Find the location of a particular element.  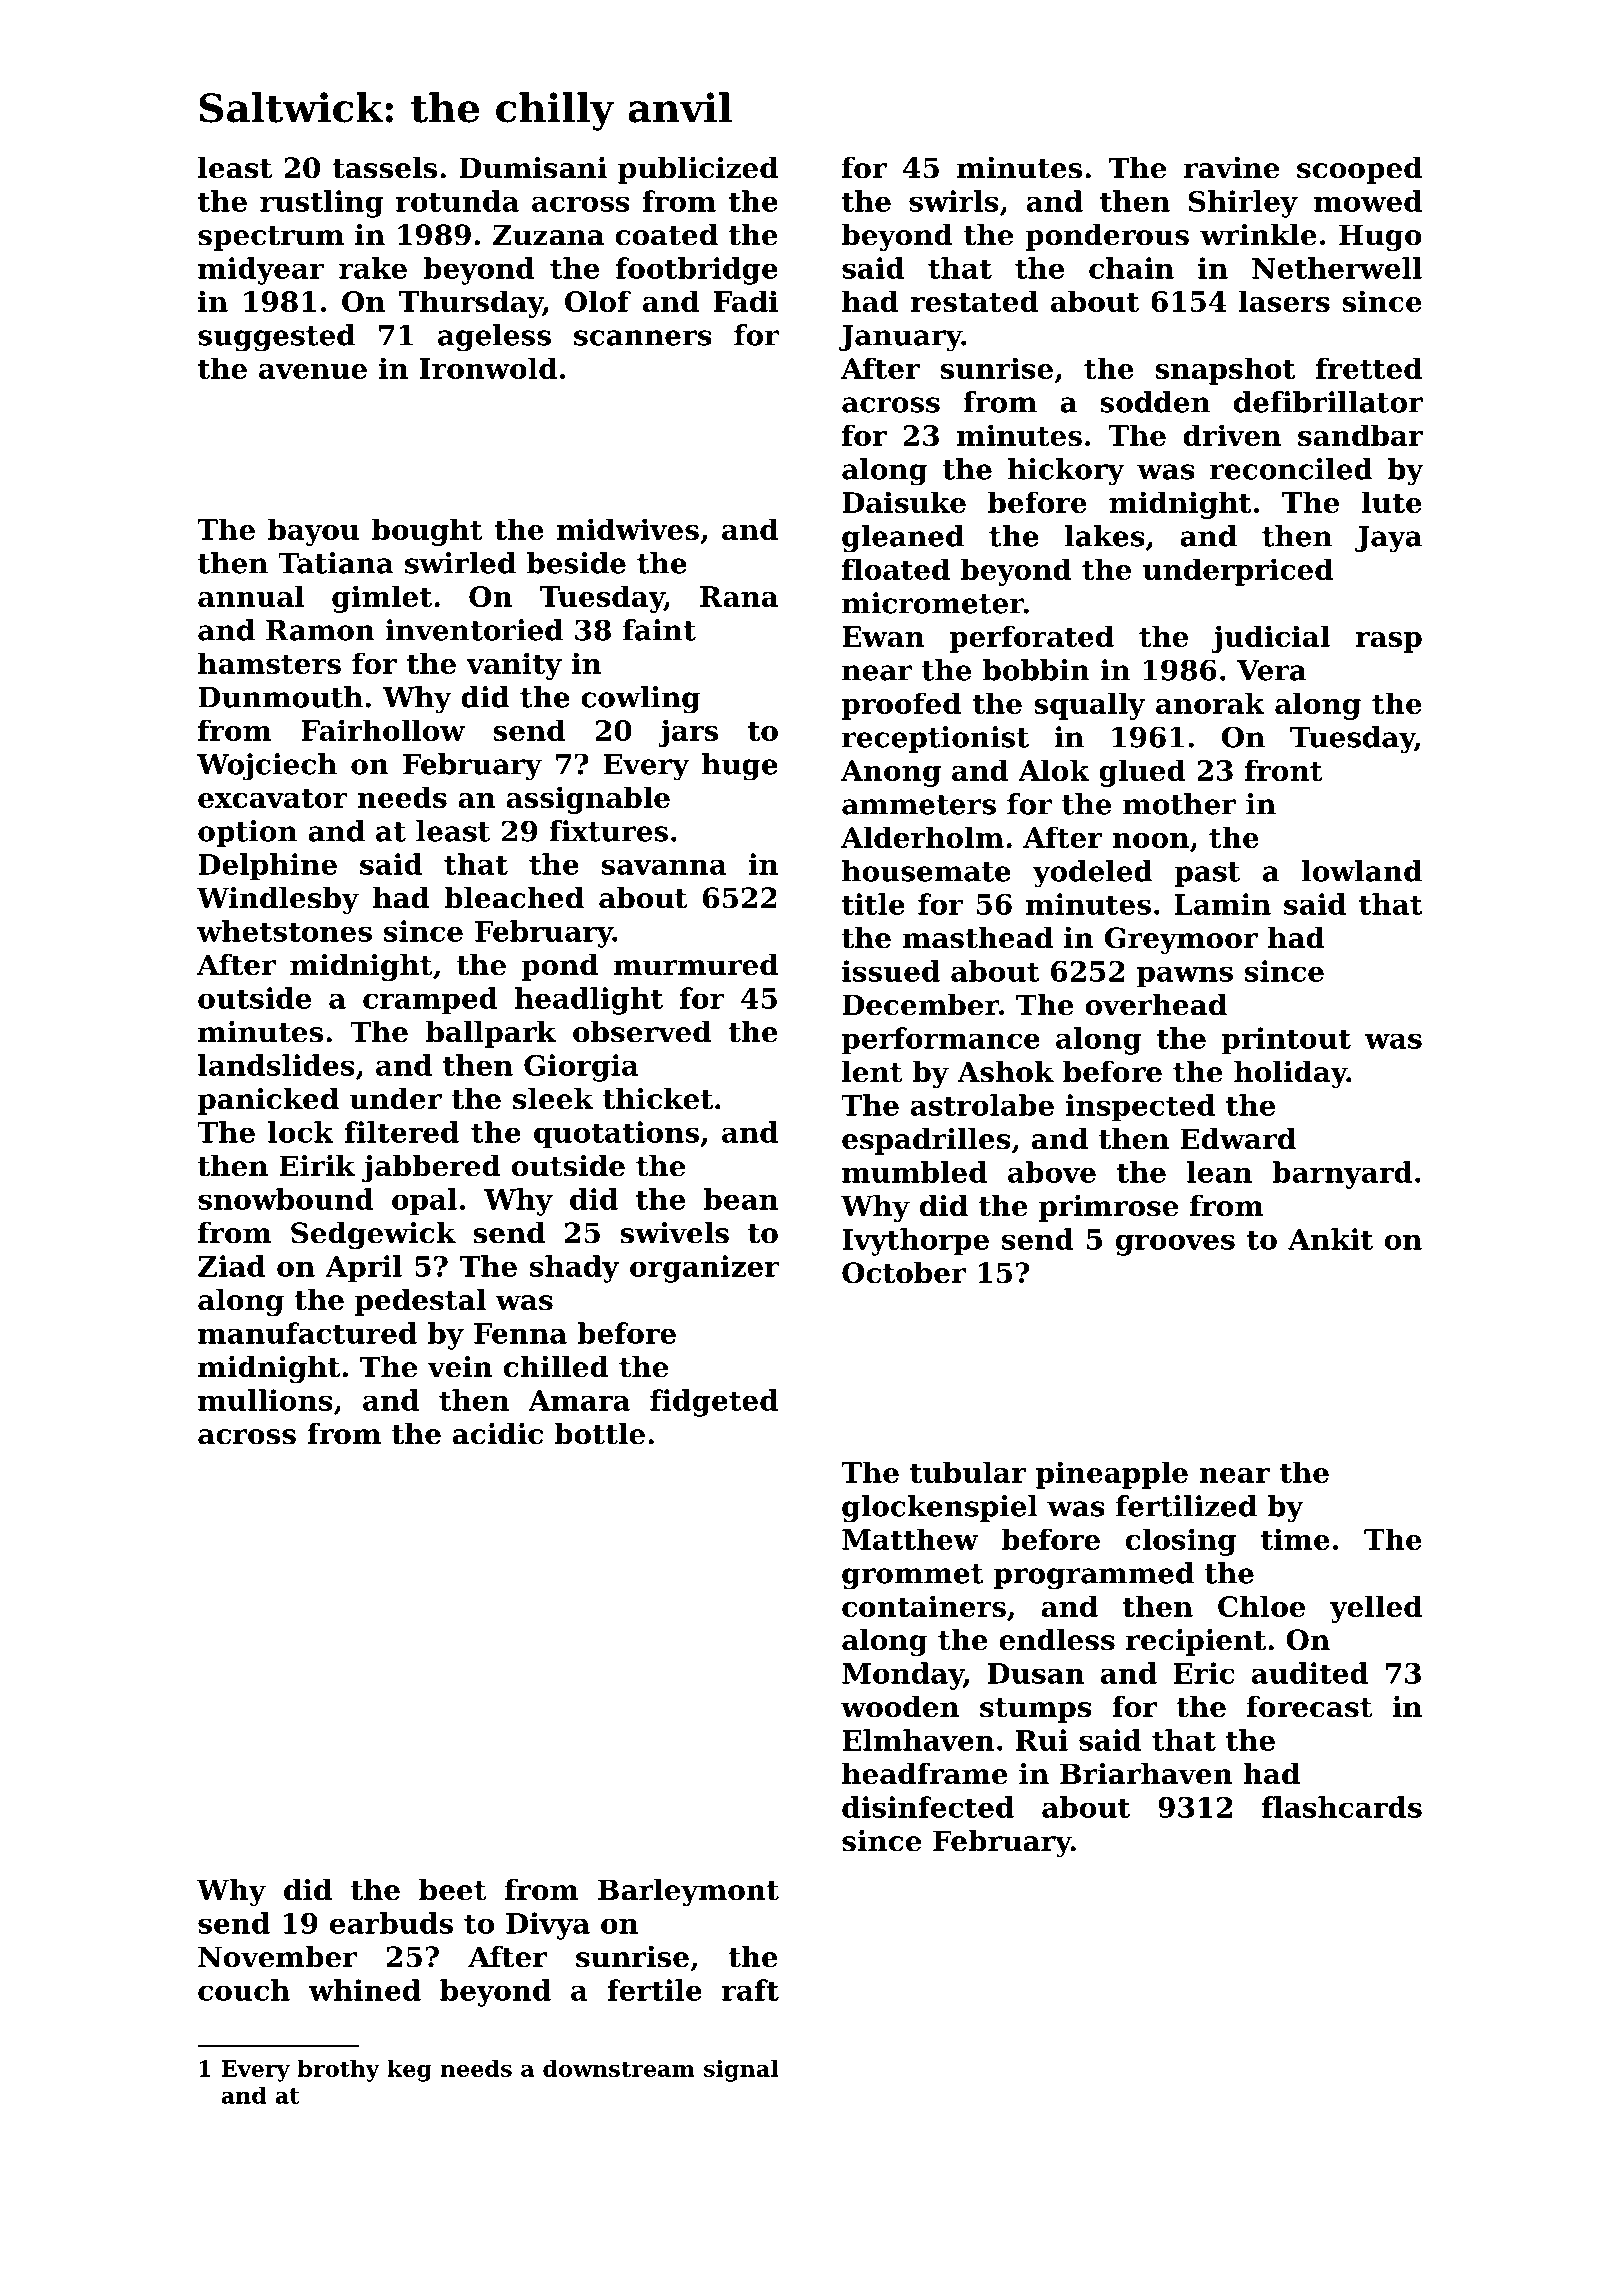

grommet is located at coordinates (913, 1577).
